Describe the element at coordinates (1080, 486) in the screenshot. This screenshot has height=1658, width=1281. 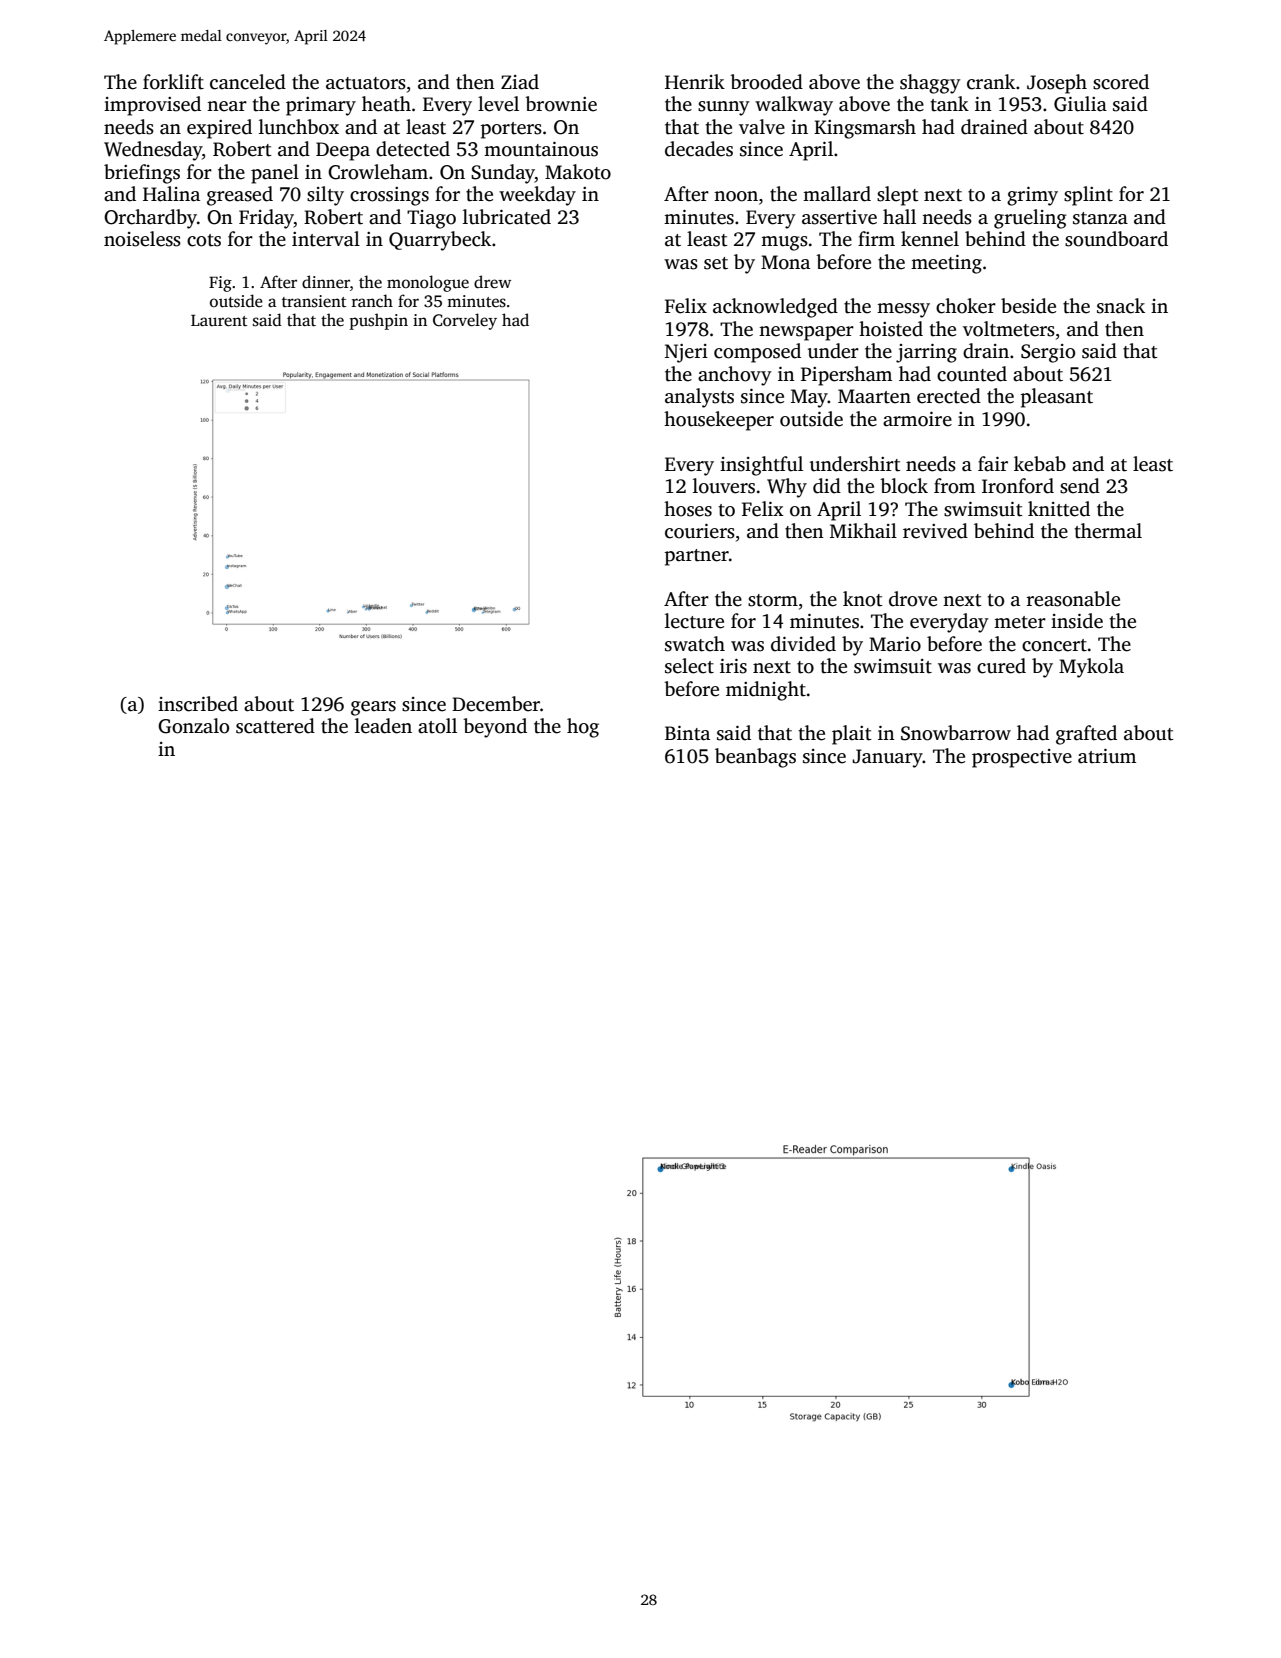
I see `send` at that location.
